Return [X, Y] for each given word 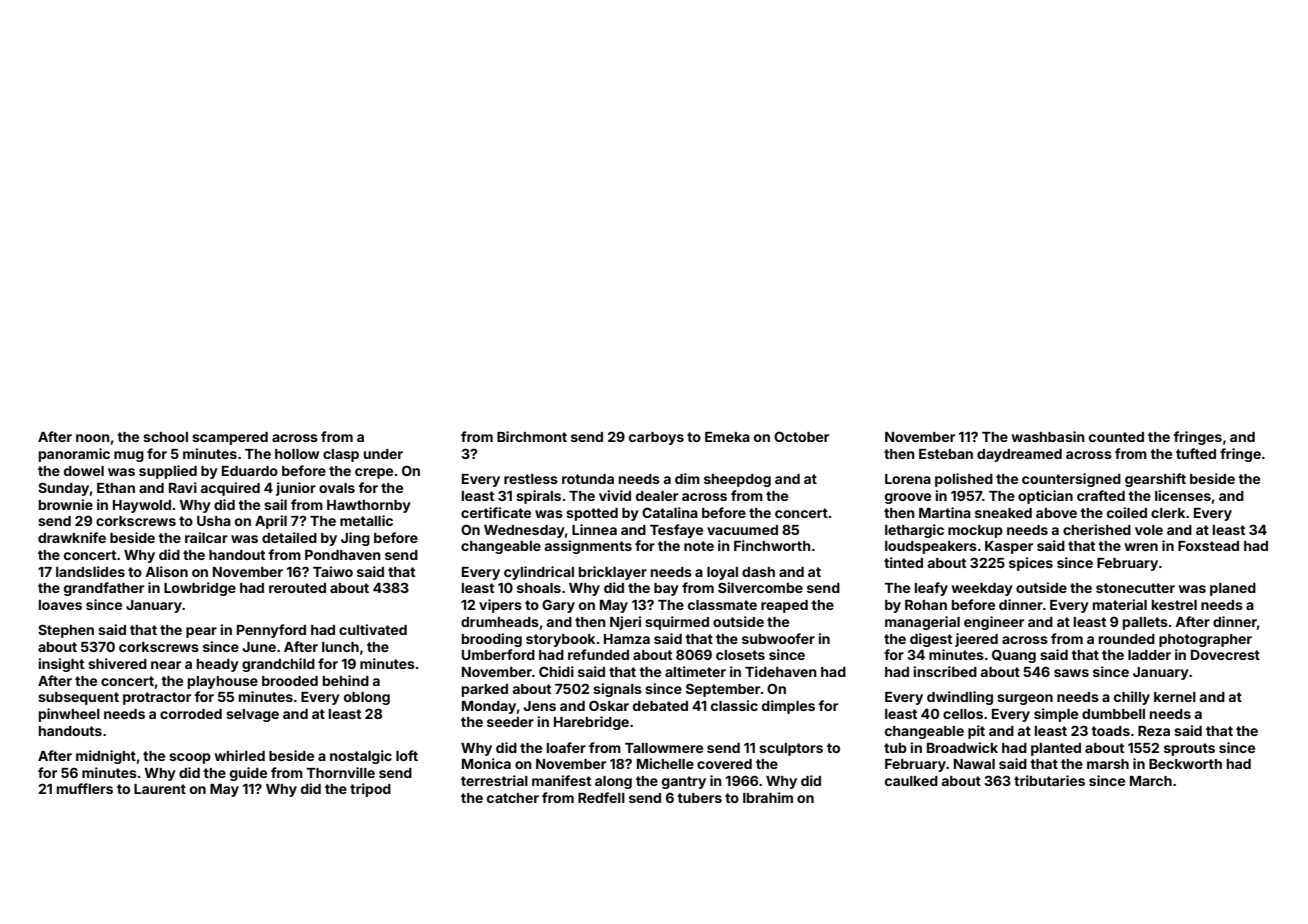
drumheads [500, 622]
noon [93, 438]
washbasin [1048, 436]
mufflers [85, 788]
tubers [699, 798]
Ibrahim [768, 797]
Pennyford [271, 631]
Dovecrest [1225, 654]
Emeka [727, 437]
